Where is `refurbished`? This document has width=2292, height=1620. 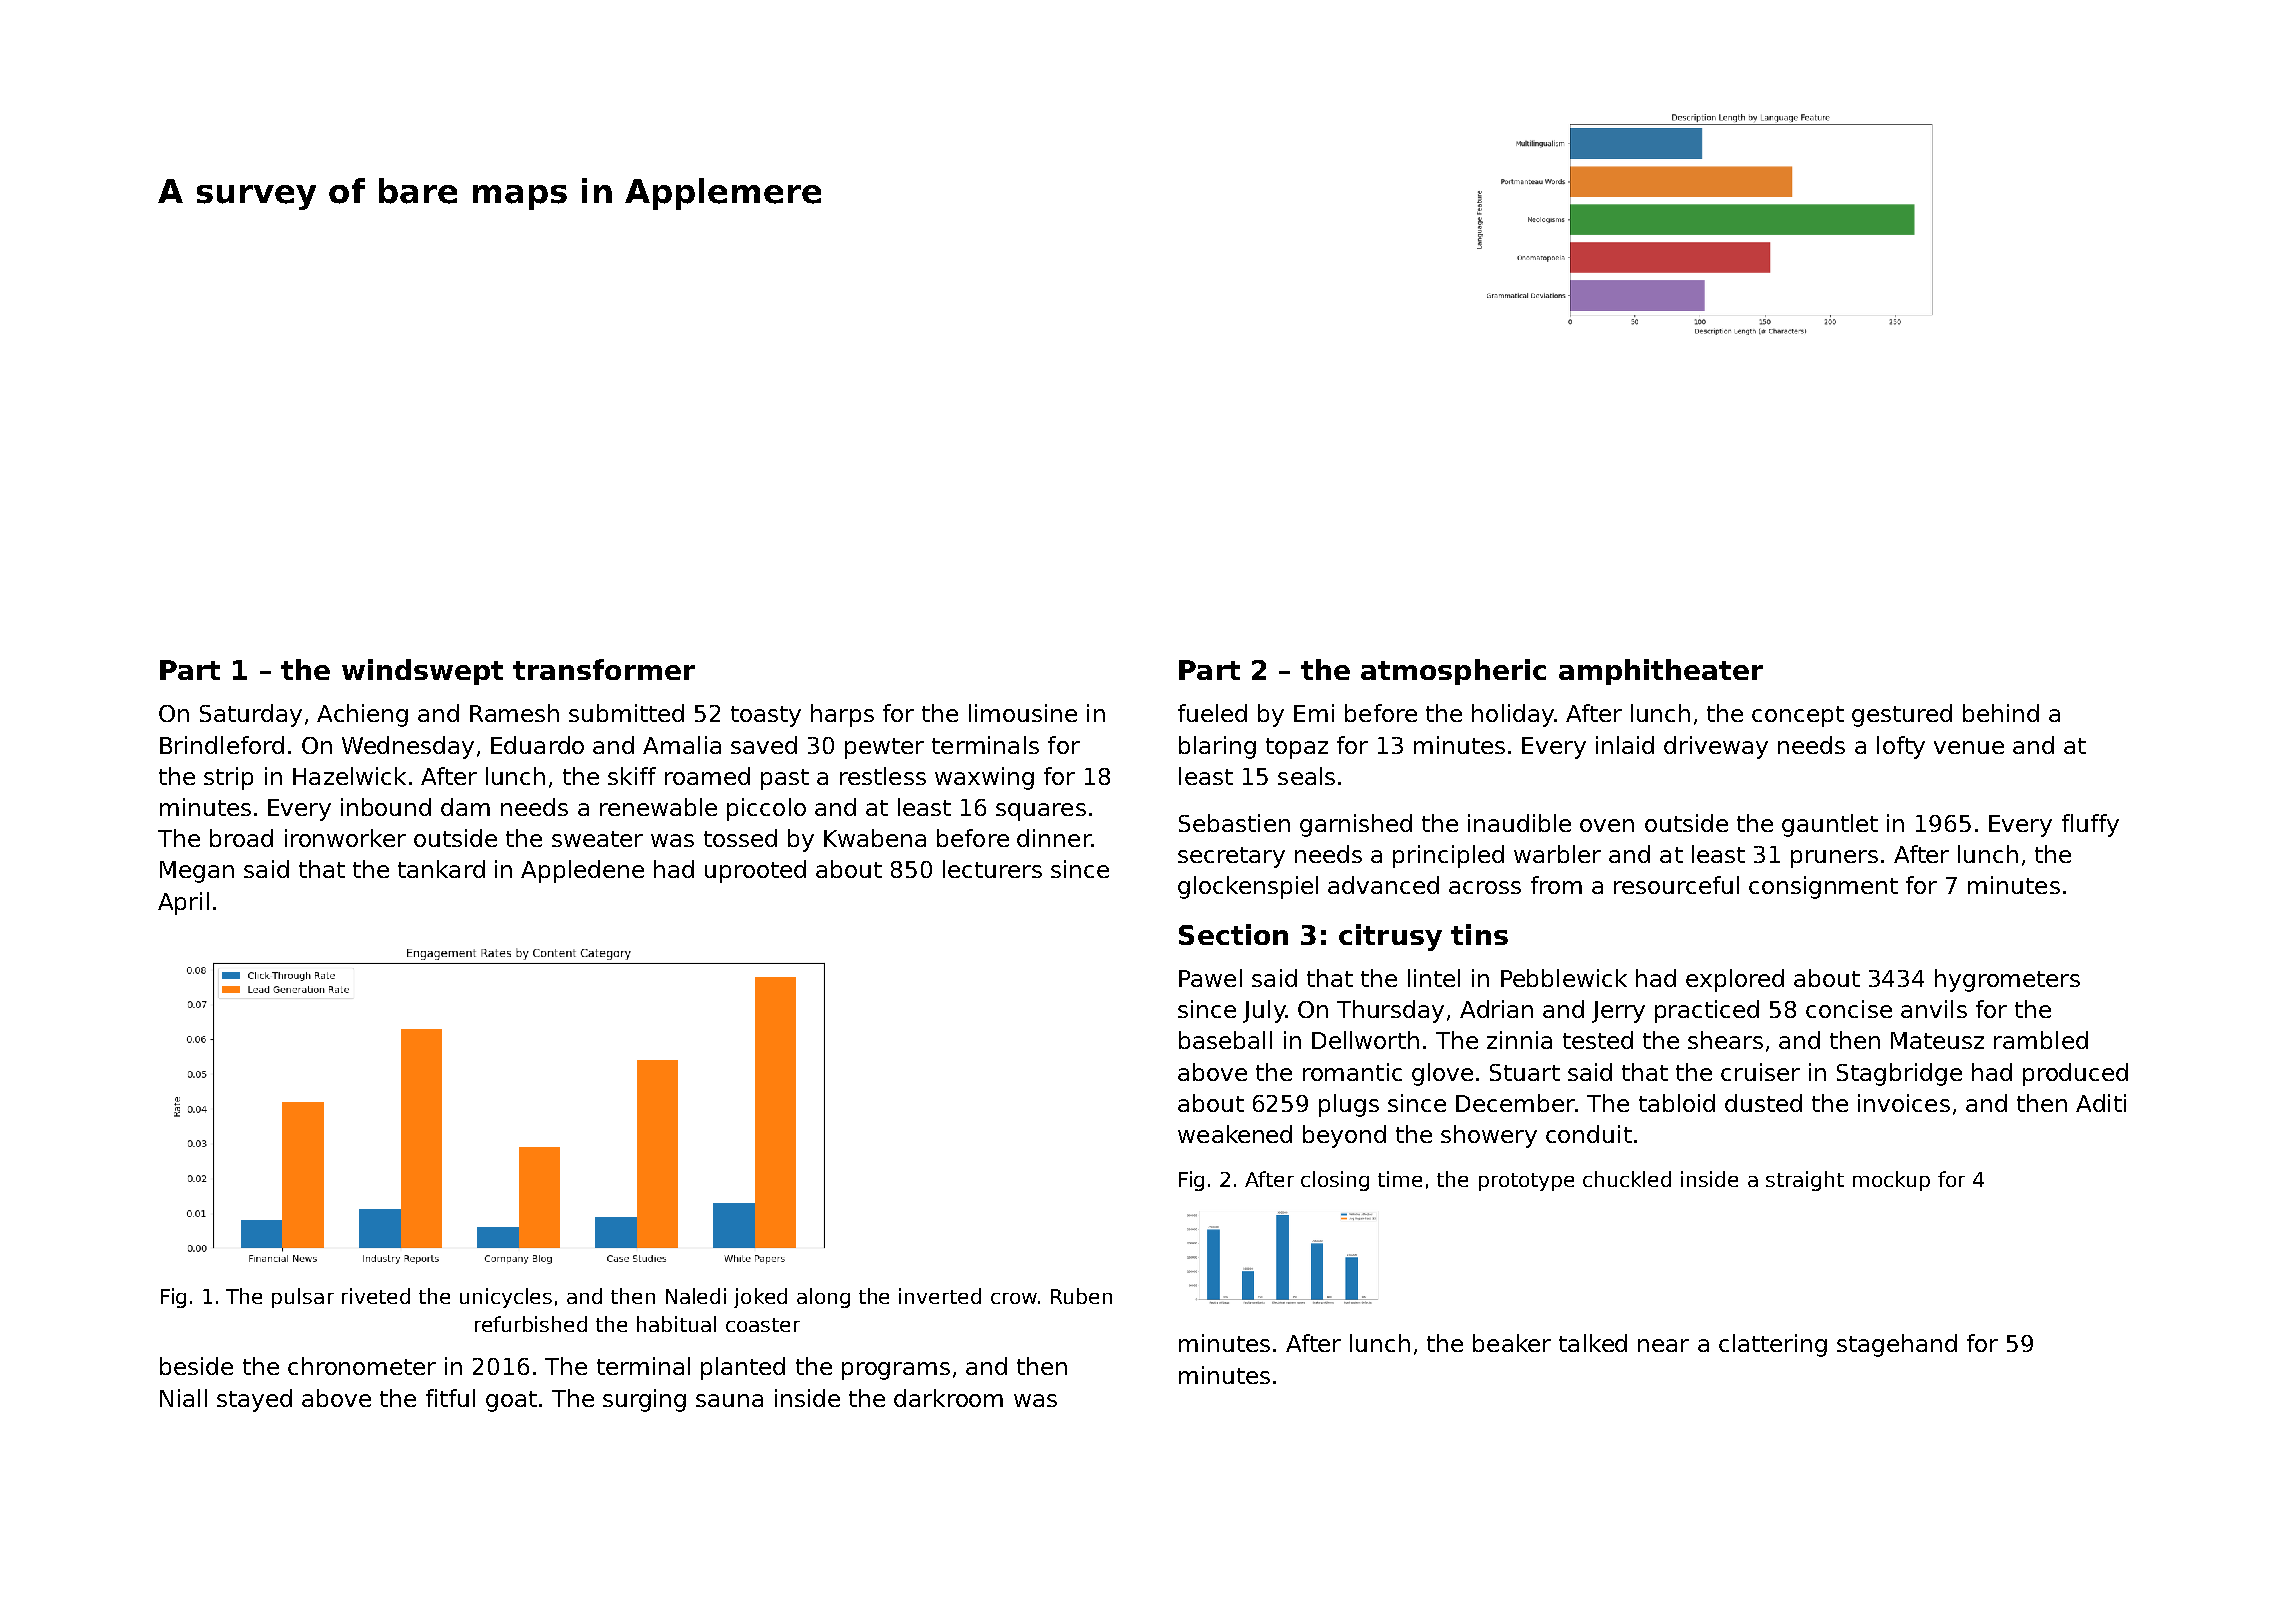
refurbished is located at coordinates (531, 1324).
